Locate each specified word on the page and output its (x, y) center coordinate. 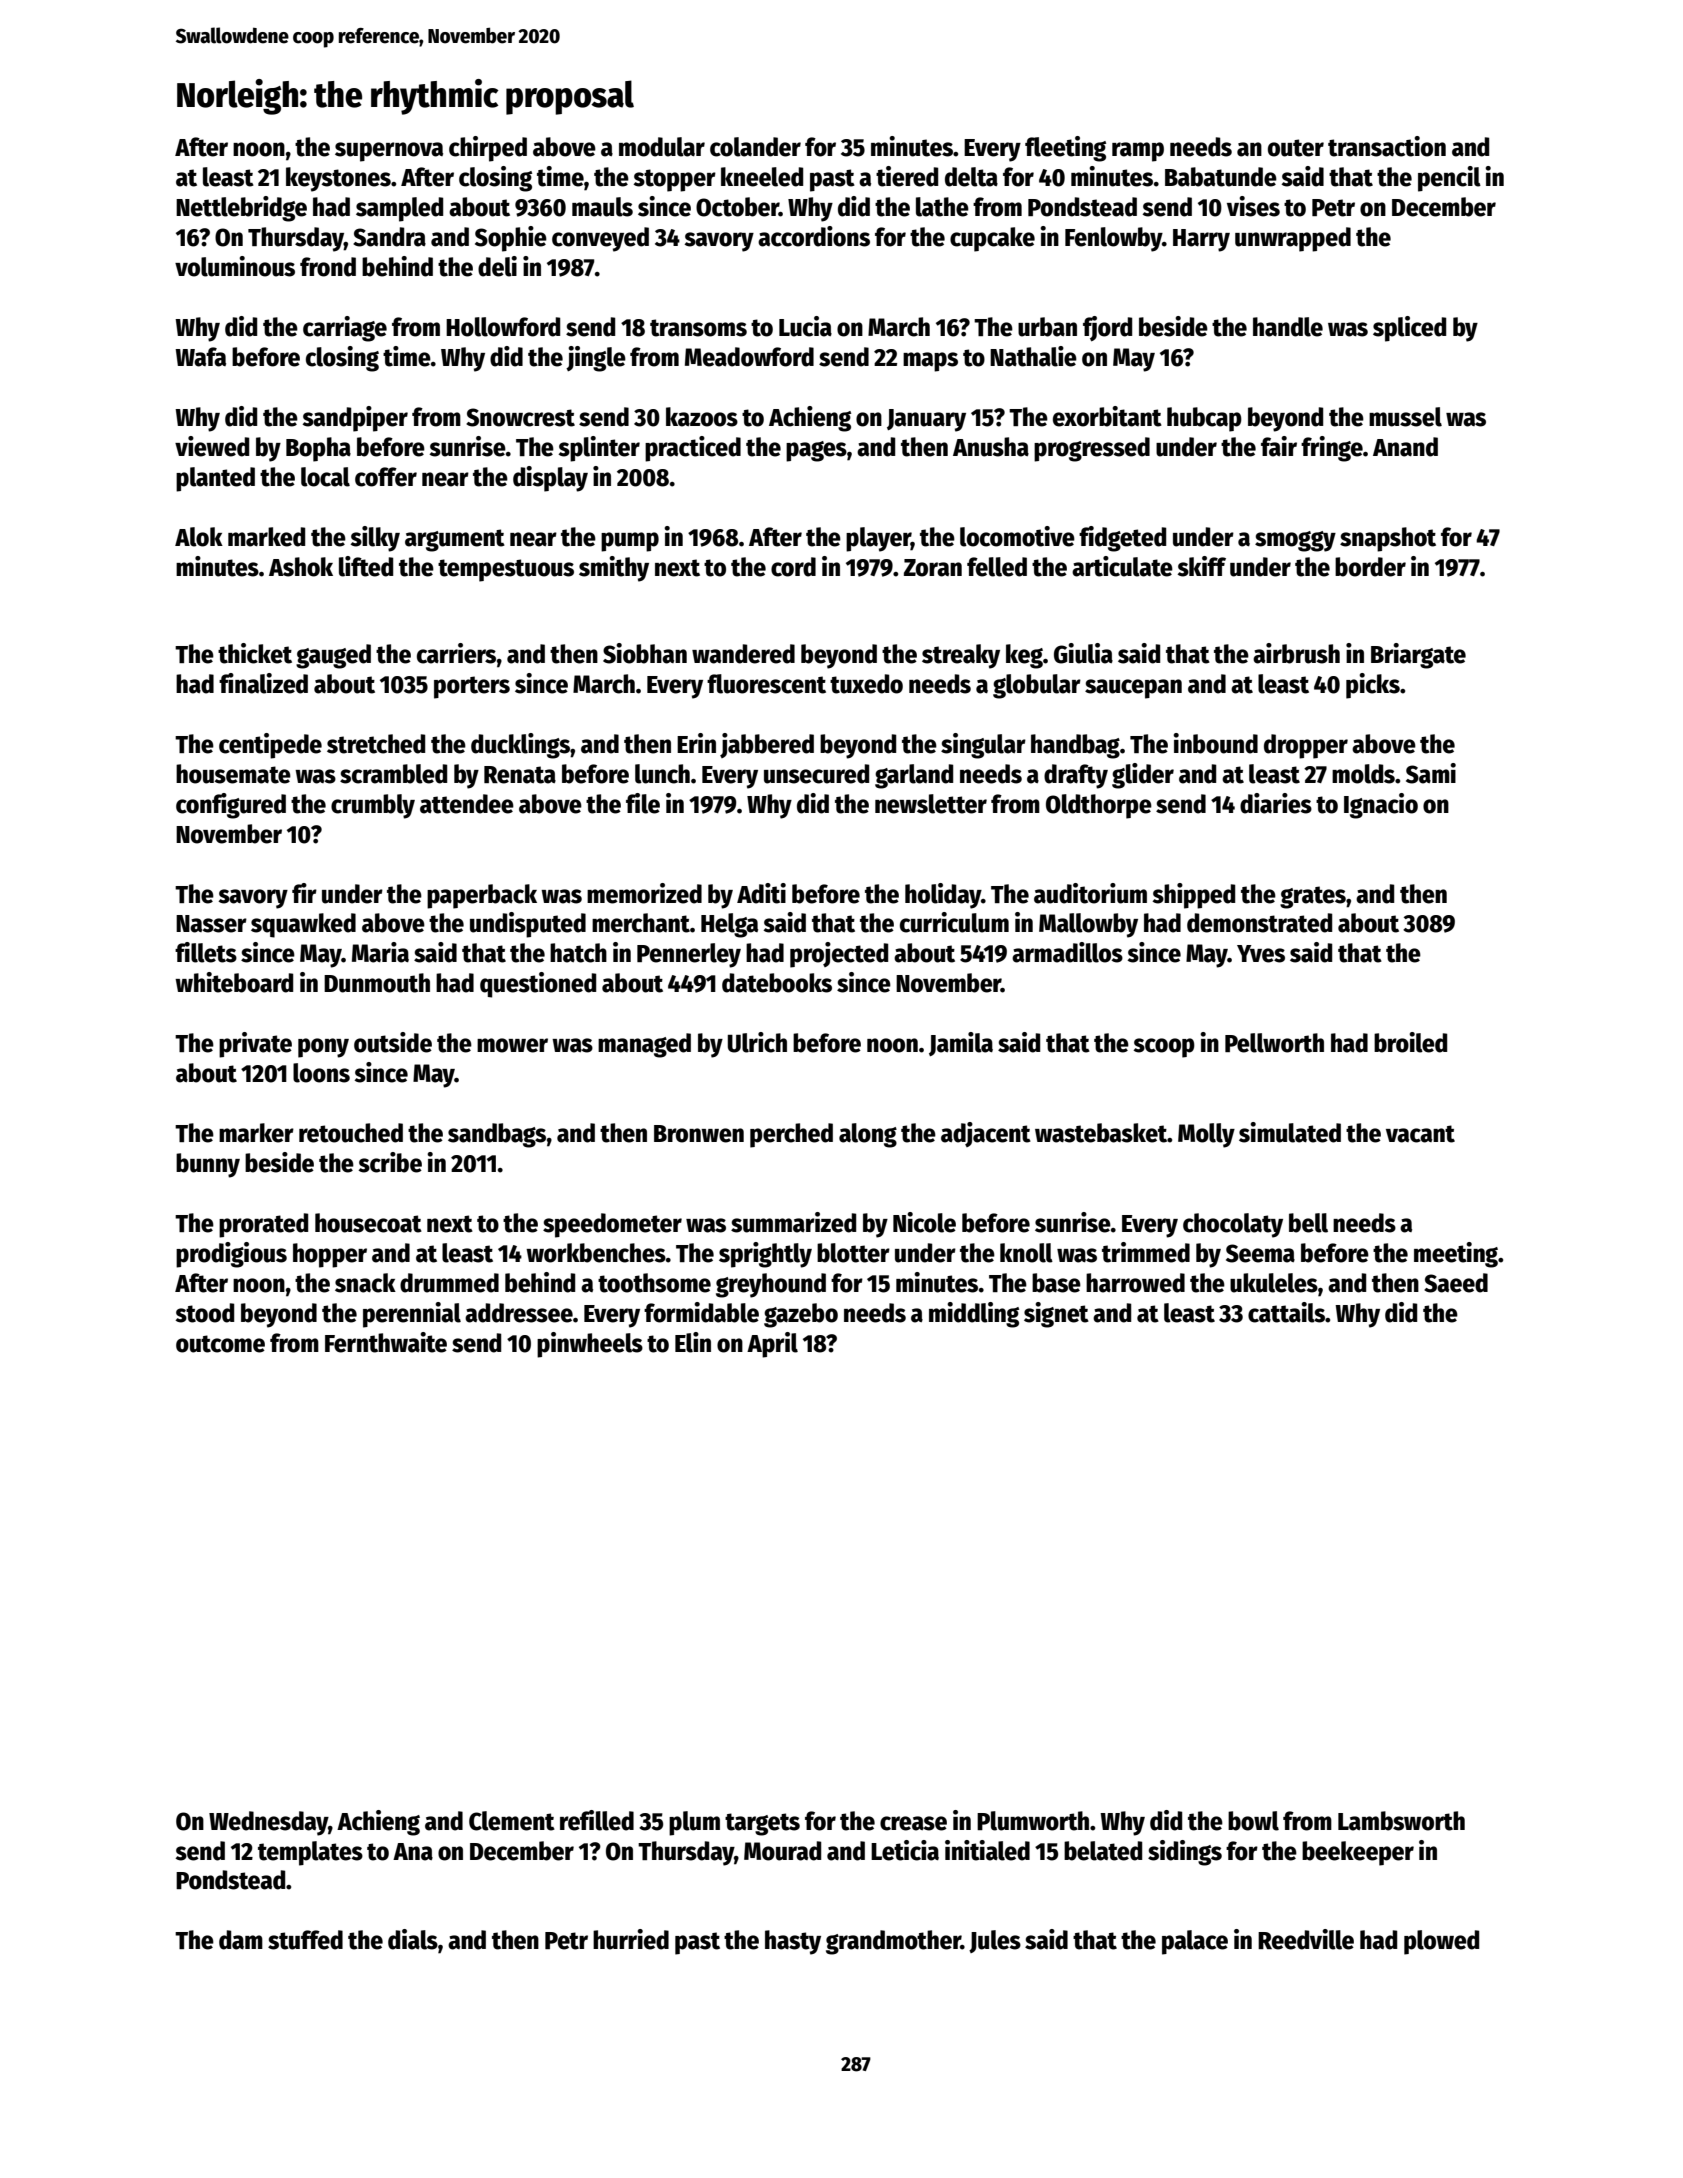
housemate (233, 774)
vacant (1420, 1134)
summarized (793, 1222)
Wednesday (269, 1823)
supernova (389, 152)
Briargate (1418, 656)
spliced (1409, 329)
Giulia (1083, 653)
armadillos (1067, 952)
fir (304, 893)
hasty (793, 1942)
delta (971, 177)
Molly (1206, 1135)
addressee (519, 1313)
